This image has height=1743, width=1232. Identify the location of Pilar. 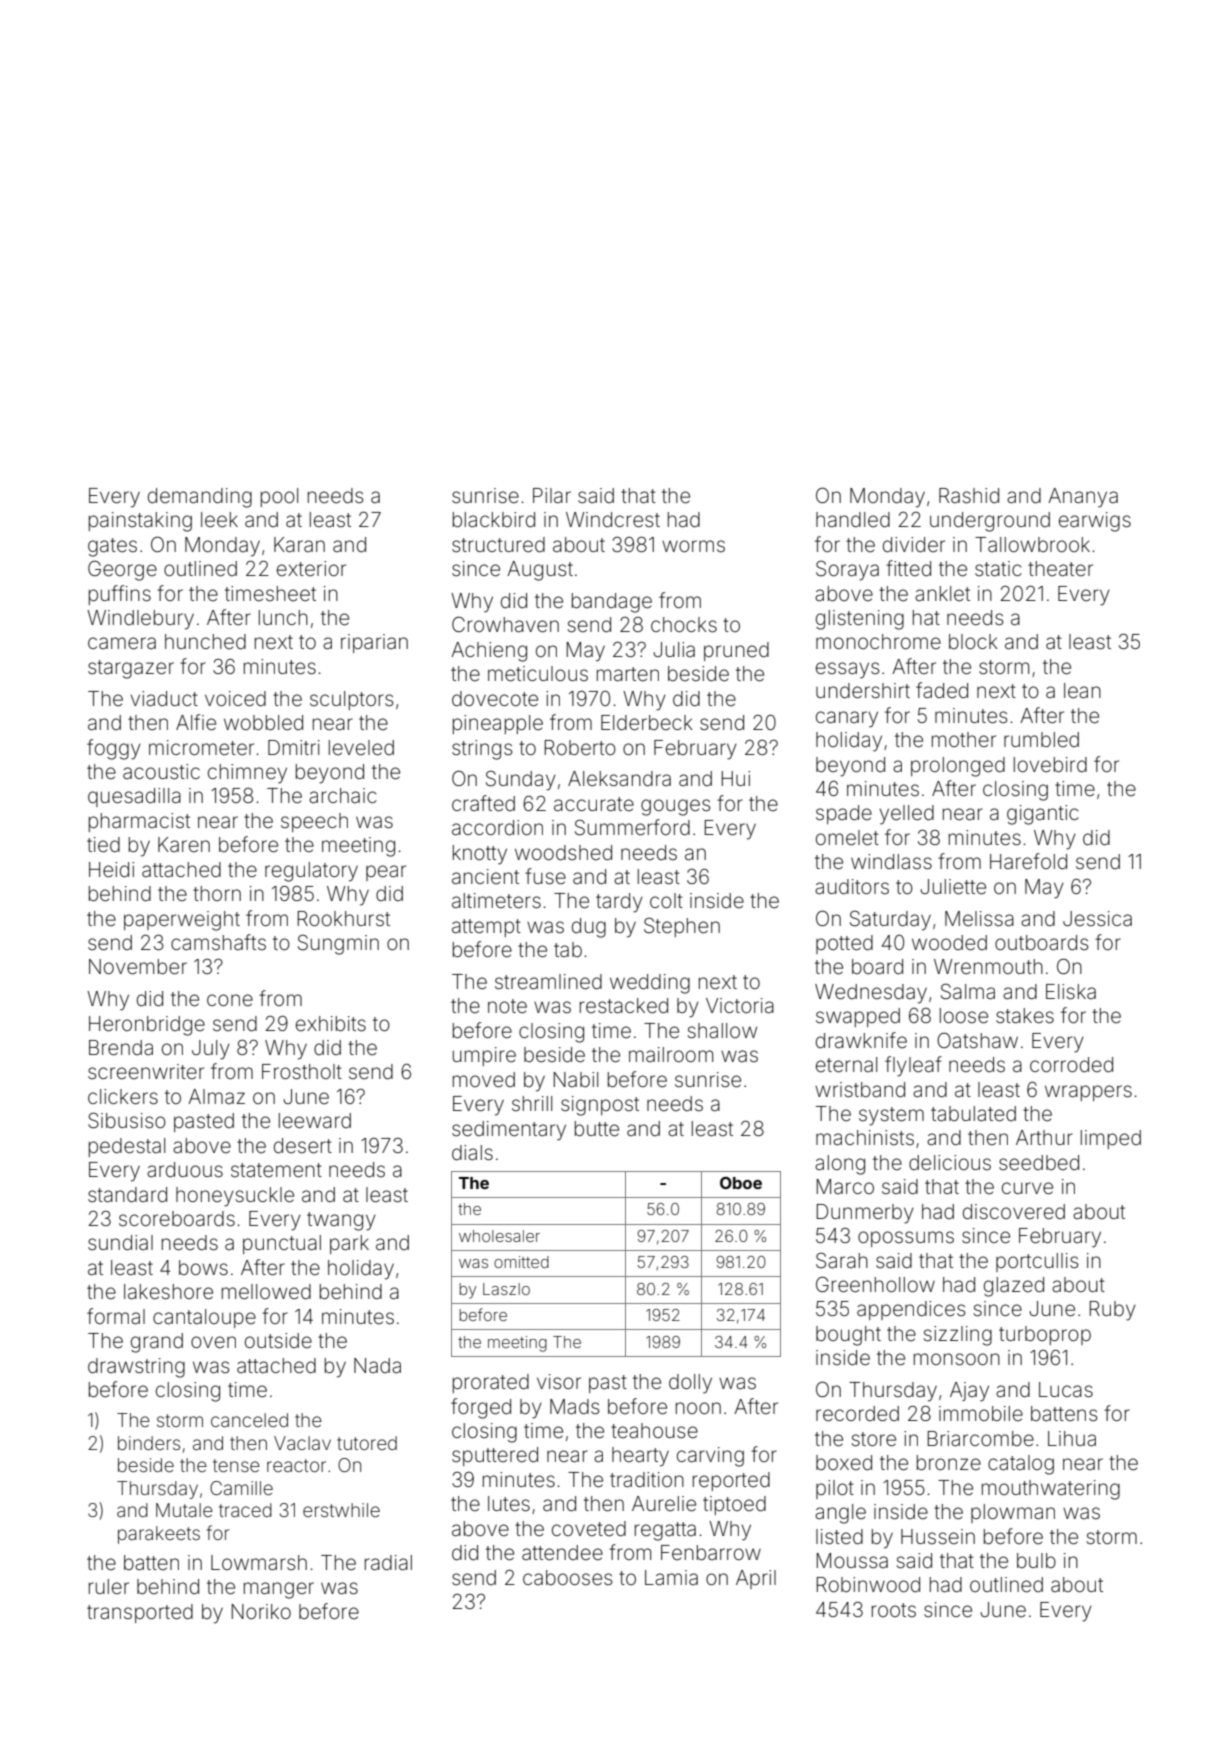
(552, 495).
